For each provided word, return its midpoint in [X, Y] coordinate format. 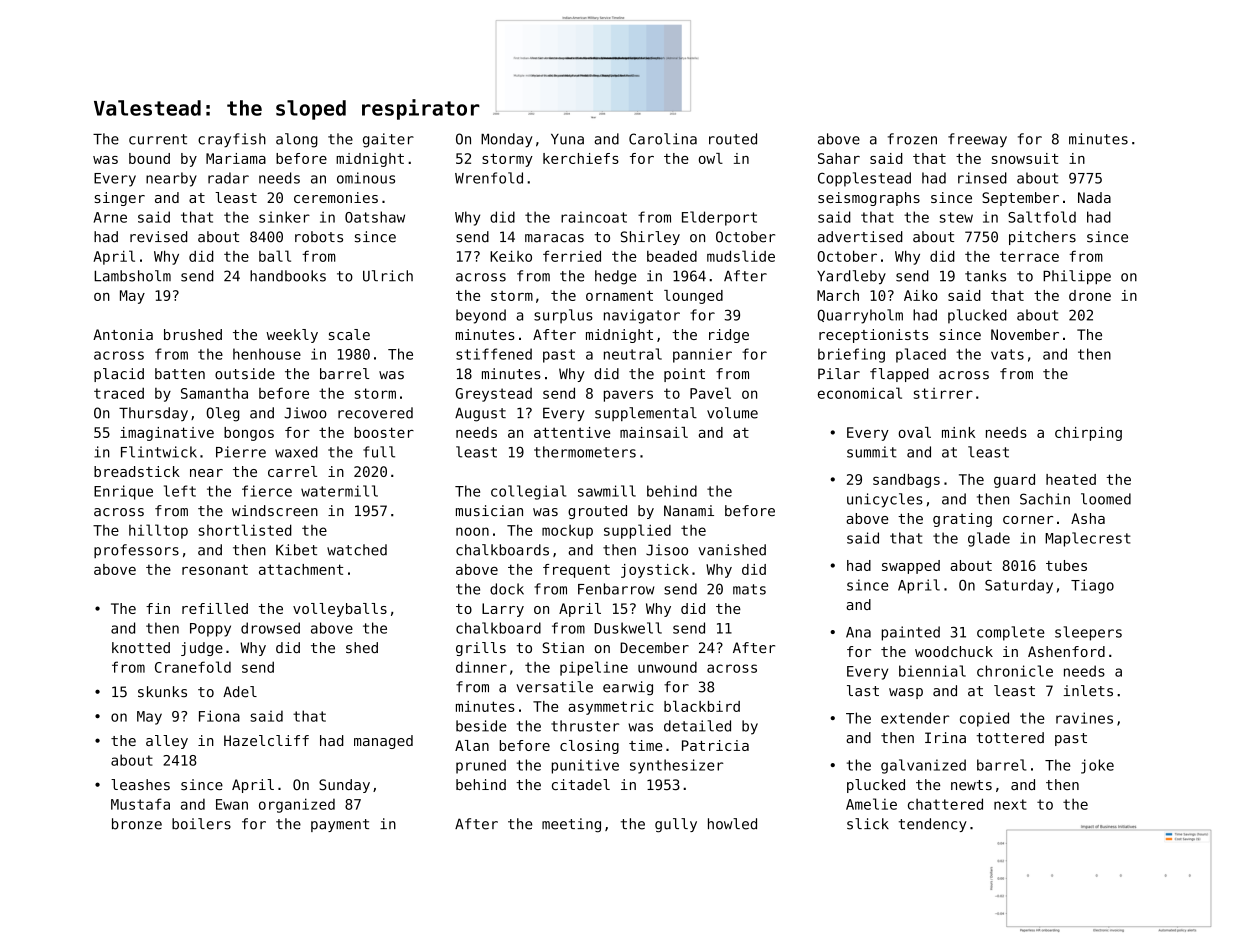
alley [167, 742]
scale [349, 334]
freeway [977, 140]
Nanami [689, 511]
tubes [1066, 565]
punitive [585, 766]
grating [962, 520]
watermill [339, 491]
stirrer [943, 393]
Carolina [663, 139]
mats [749, 589]
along [297, 140]
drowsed [270, 628]
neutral [633, 354]
